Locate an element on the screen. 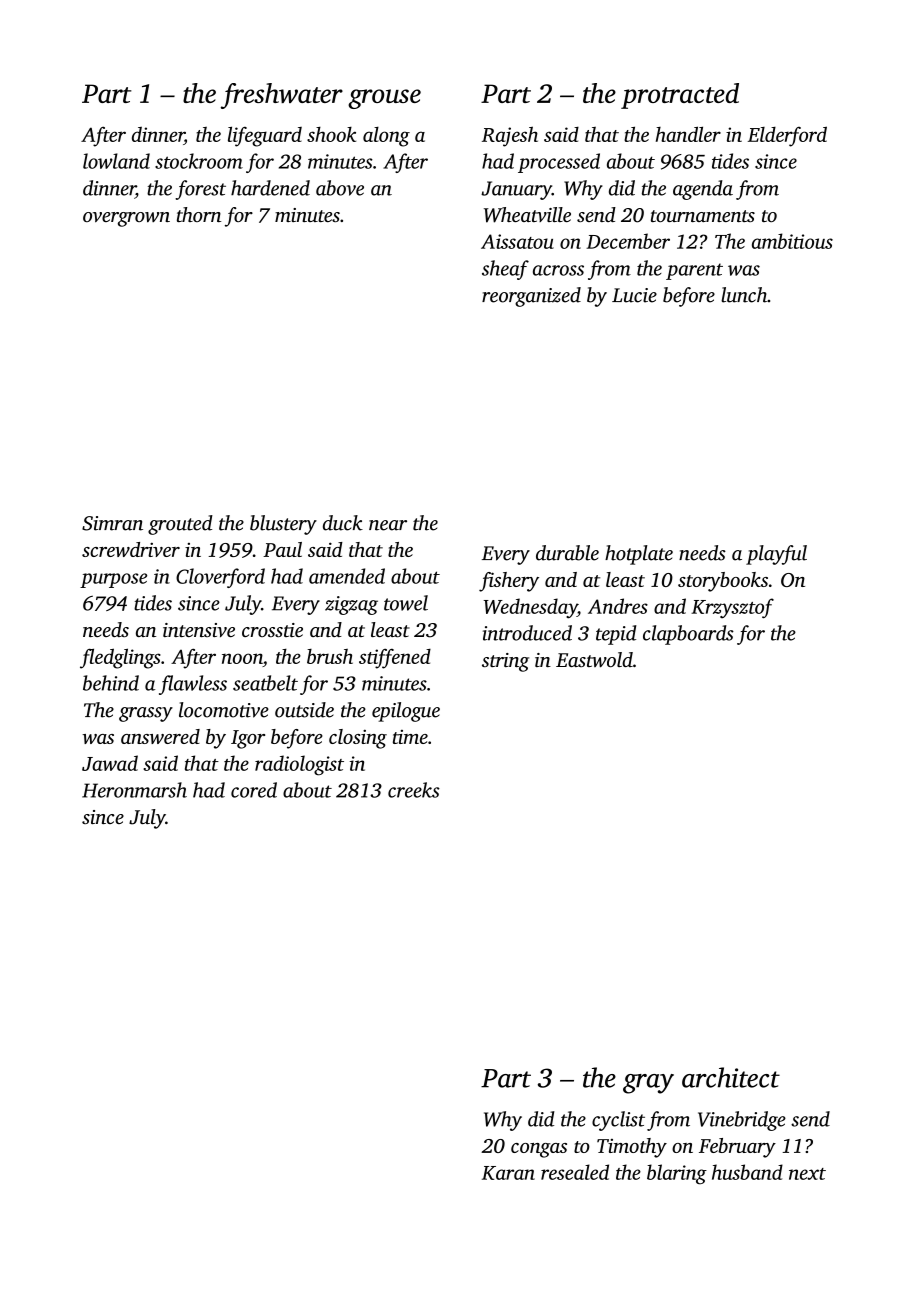  freshwater is located at coordinates (282, 96).
